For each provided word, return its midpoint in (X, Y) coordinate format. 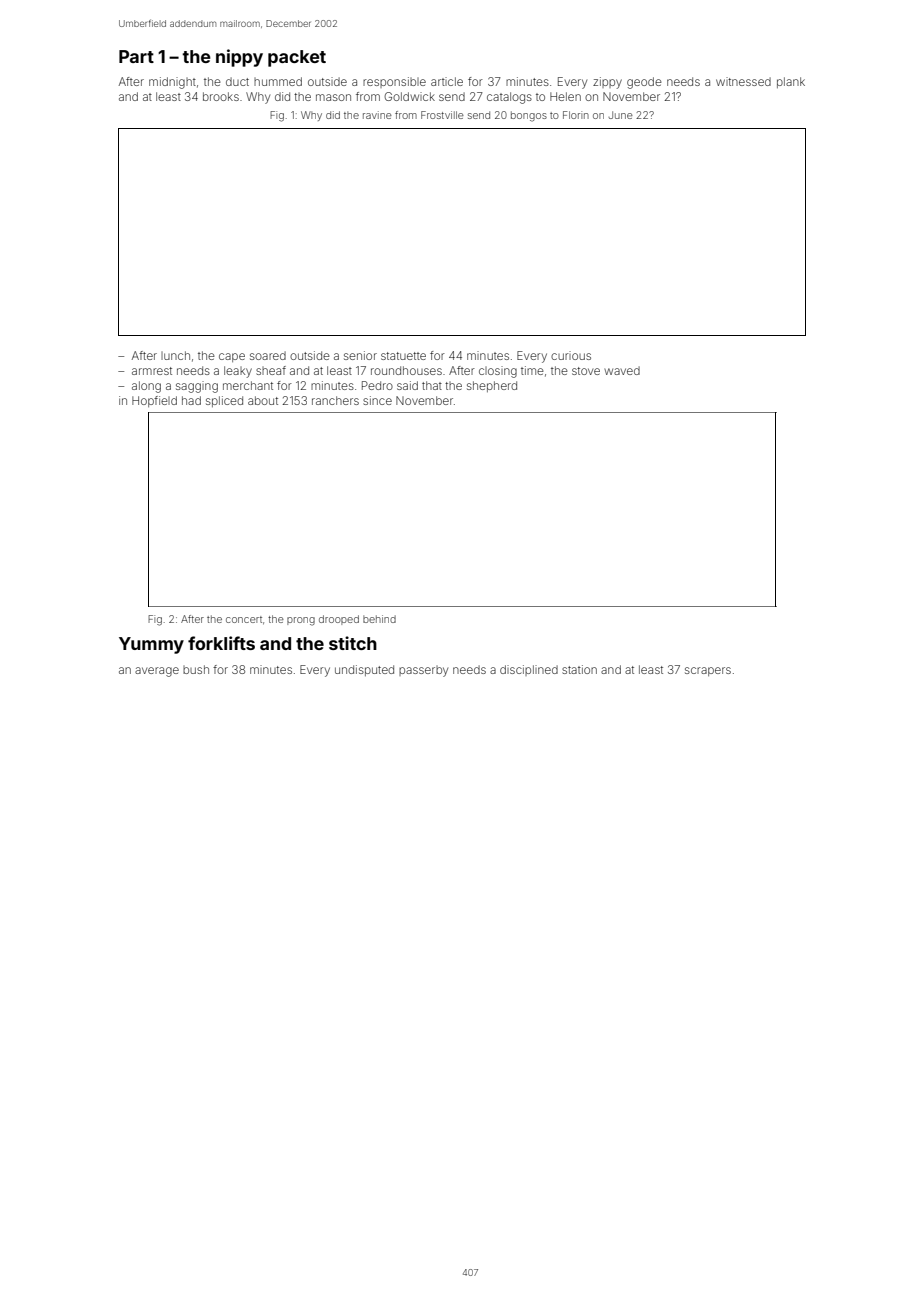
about (263, 400)
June (621, 115)
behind (379, 619)
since (377, 400)
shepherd (492, 386)
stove (586, 371)
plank (791, 82)
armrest (152, 371)
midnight (172, 83)
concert (244, 619)
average (157, 672)
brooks (221, 96)
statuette (403, 356)
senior (360, 355)
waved (622, 370)
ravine (377, 115)
